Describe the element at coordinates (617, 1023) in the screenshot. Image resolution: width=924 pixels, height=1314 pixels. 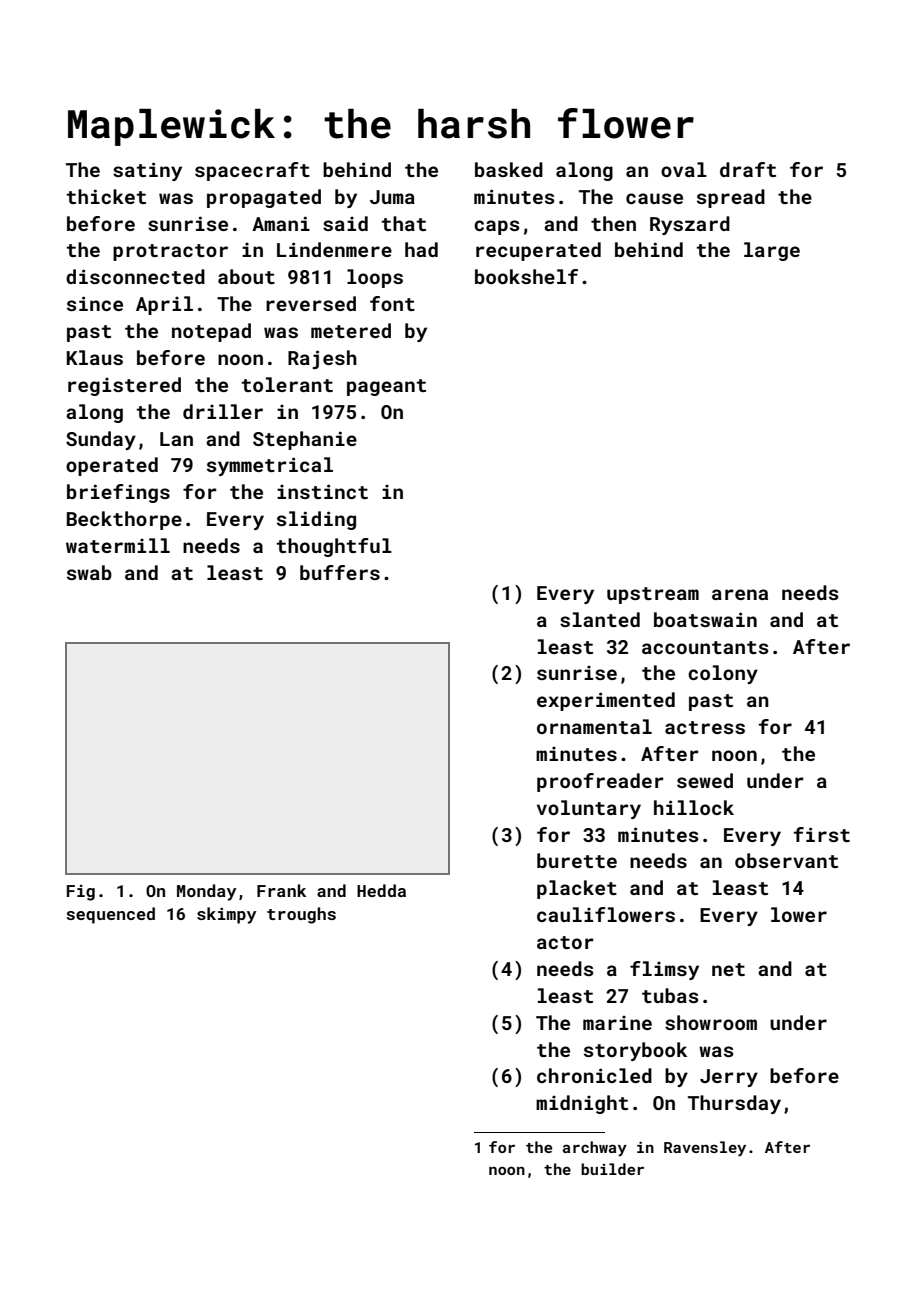
I see `marine` at that location.
